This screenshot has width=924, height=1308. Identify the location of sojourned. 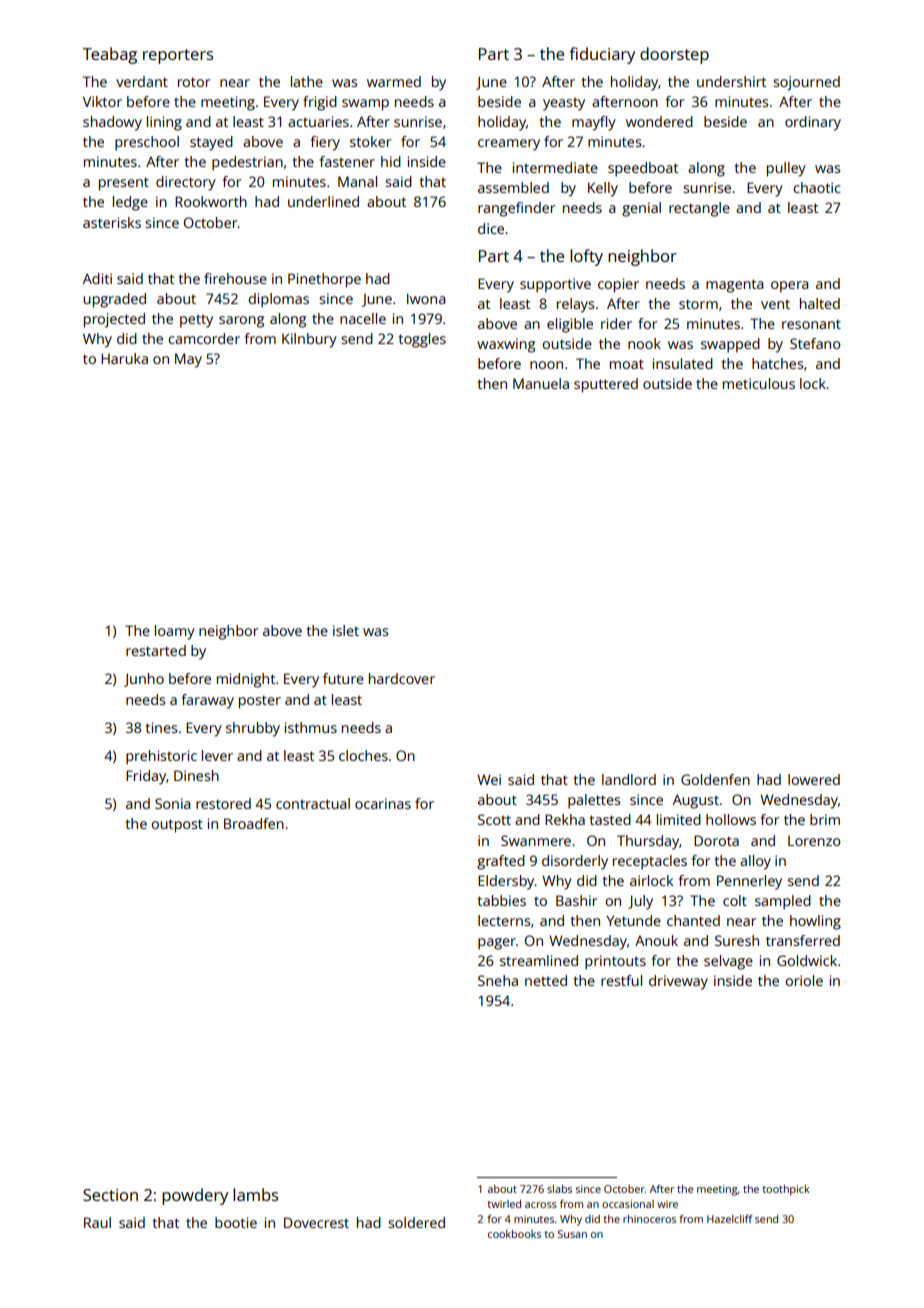
(806, 83).
